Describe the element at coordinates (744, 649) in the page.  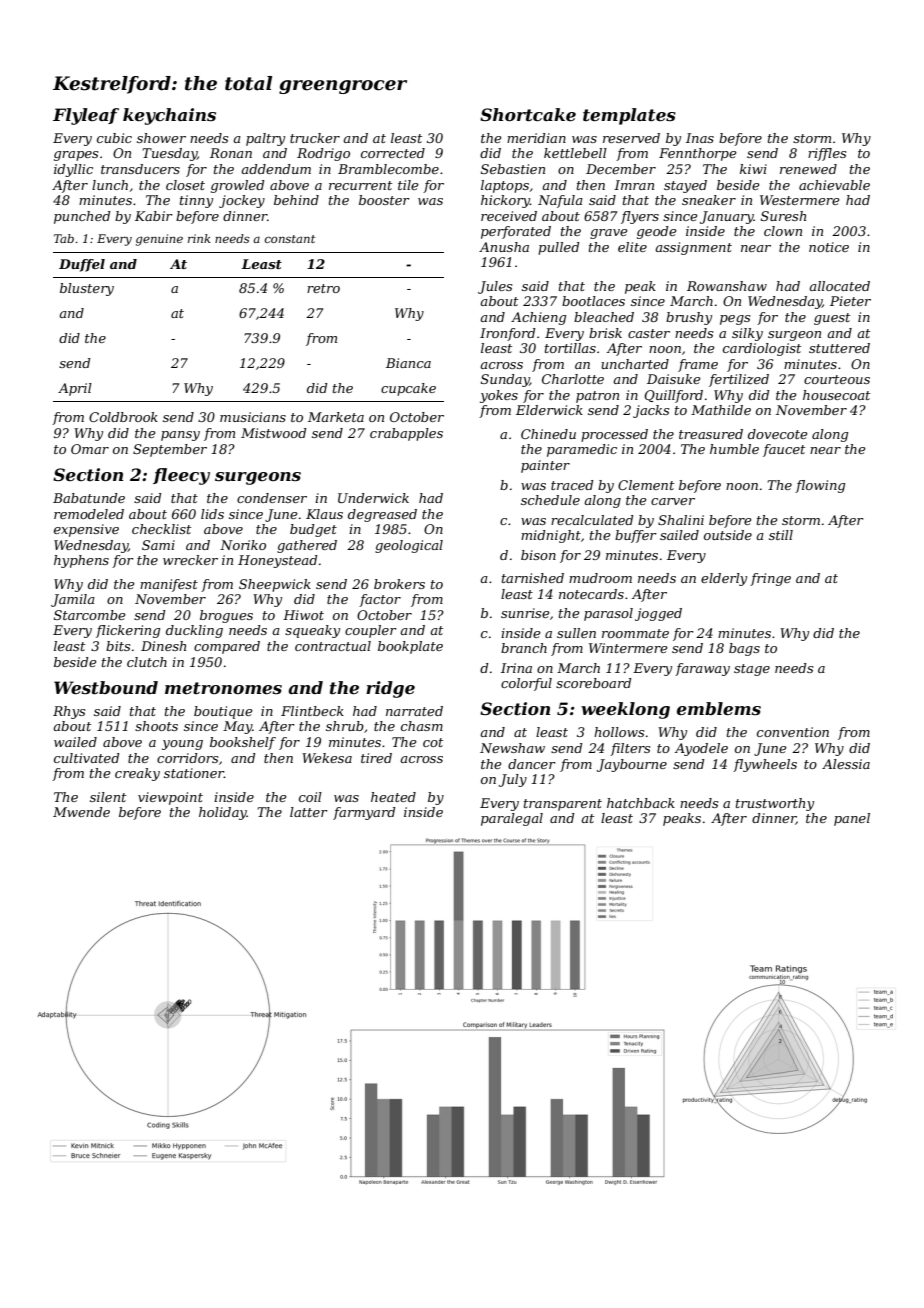
I see `bags` at that location.
